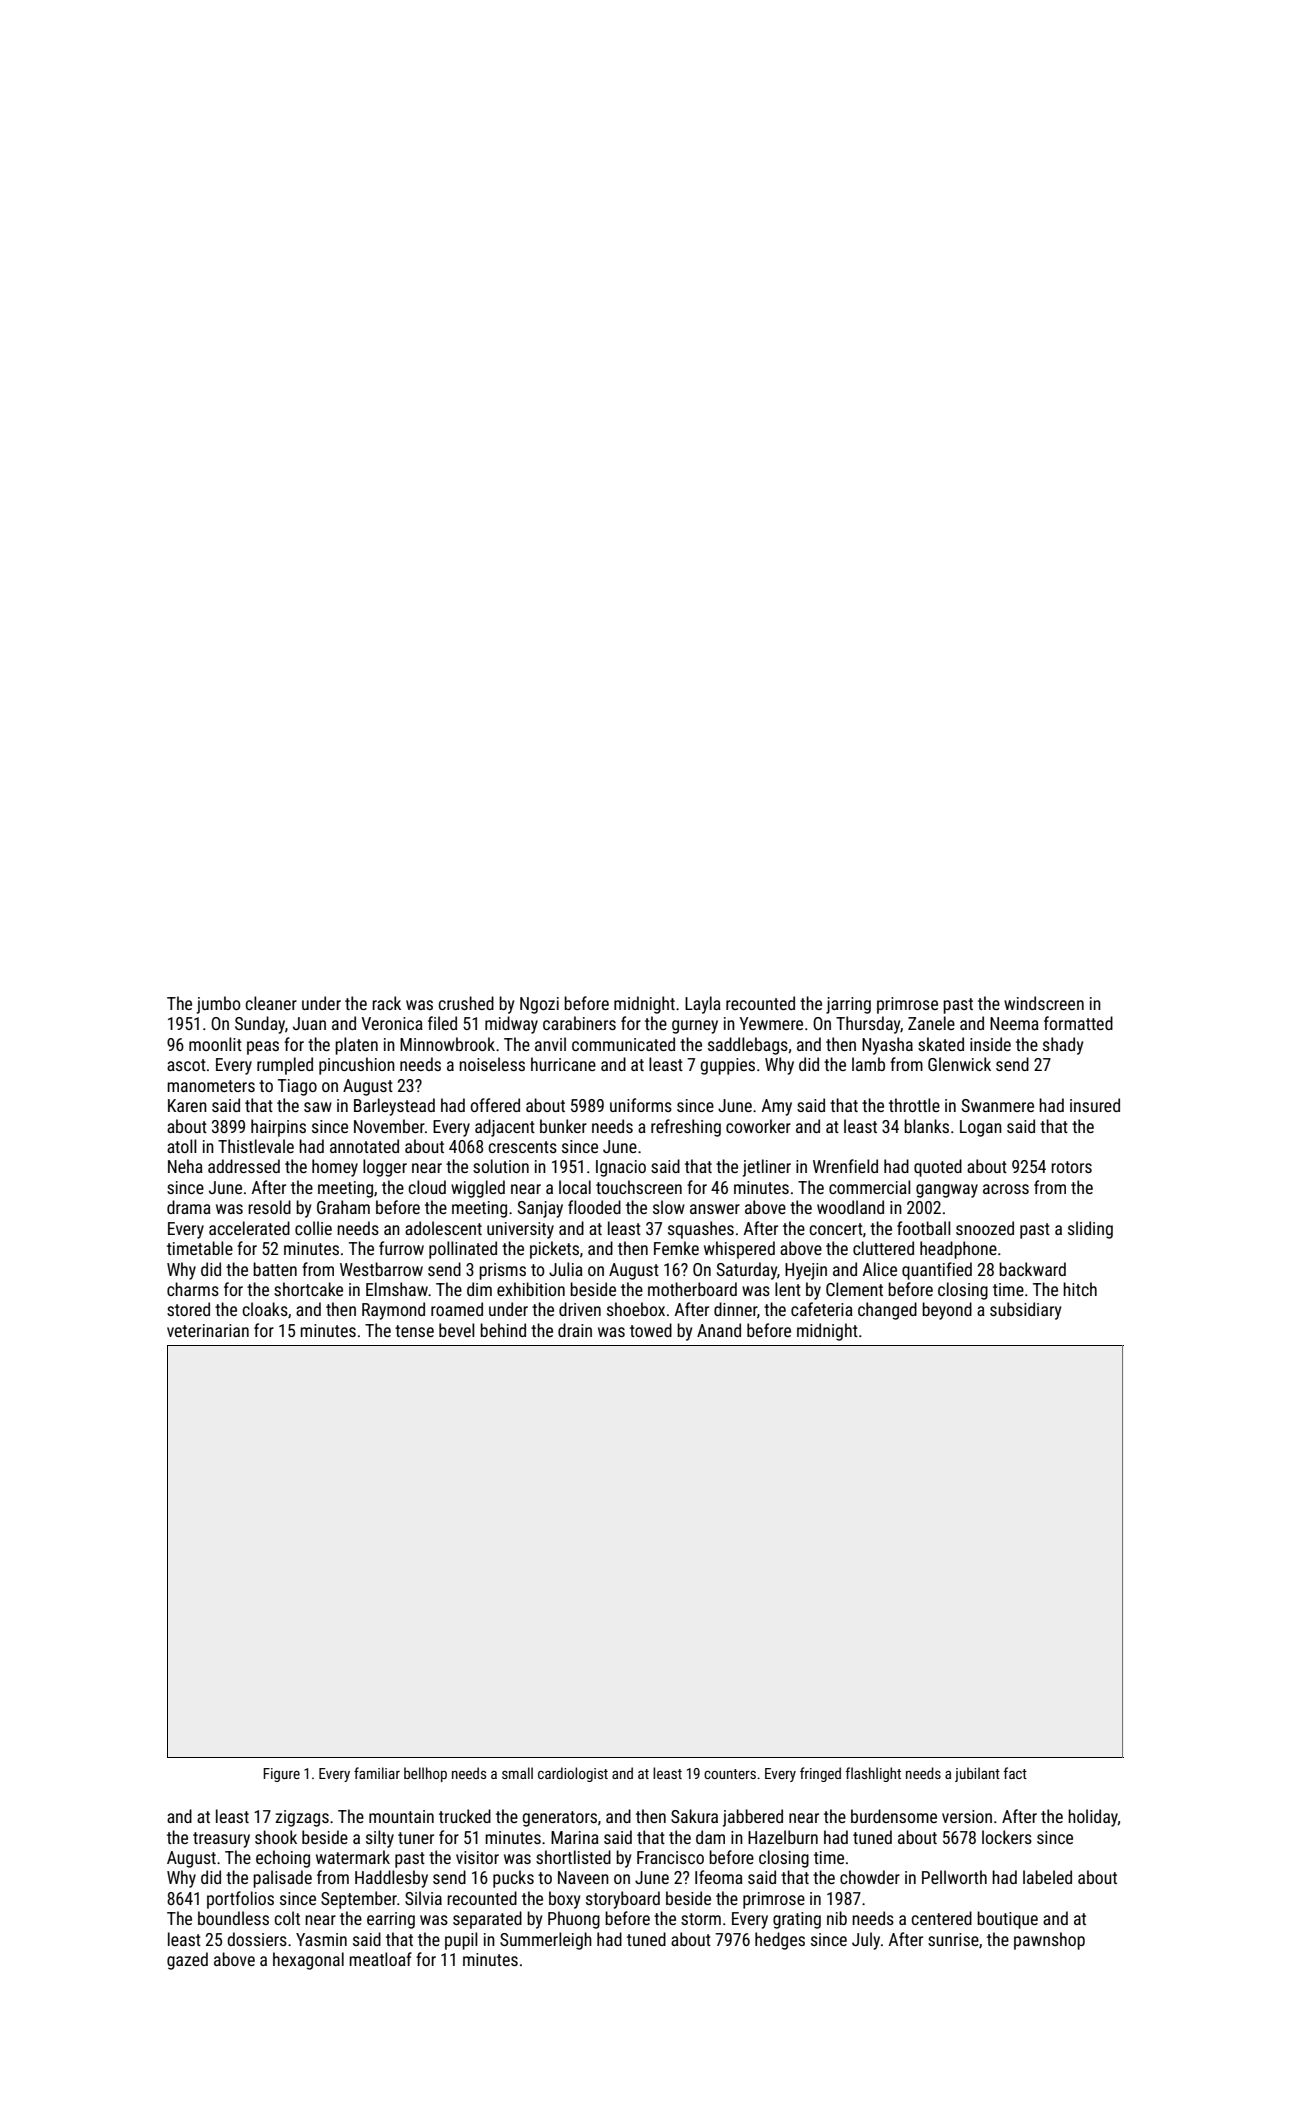 The image size is (1290, 2125). I want to click on fringed, so click(820, 1774).
